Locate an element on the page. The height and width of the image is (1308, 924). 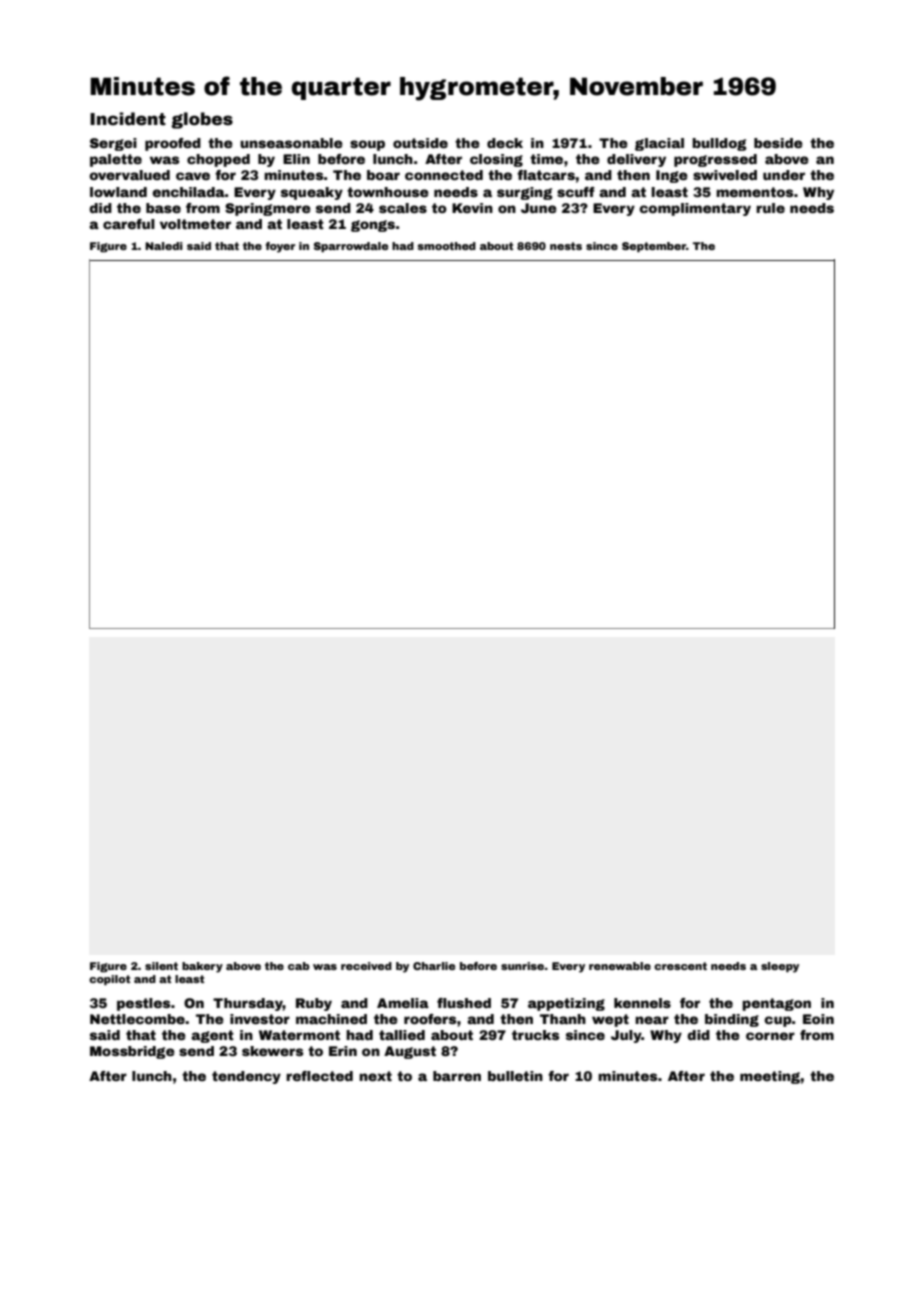
time is located at coordinates (546, 159).
